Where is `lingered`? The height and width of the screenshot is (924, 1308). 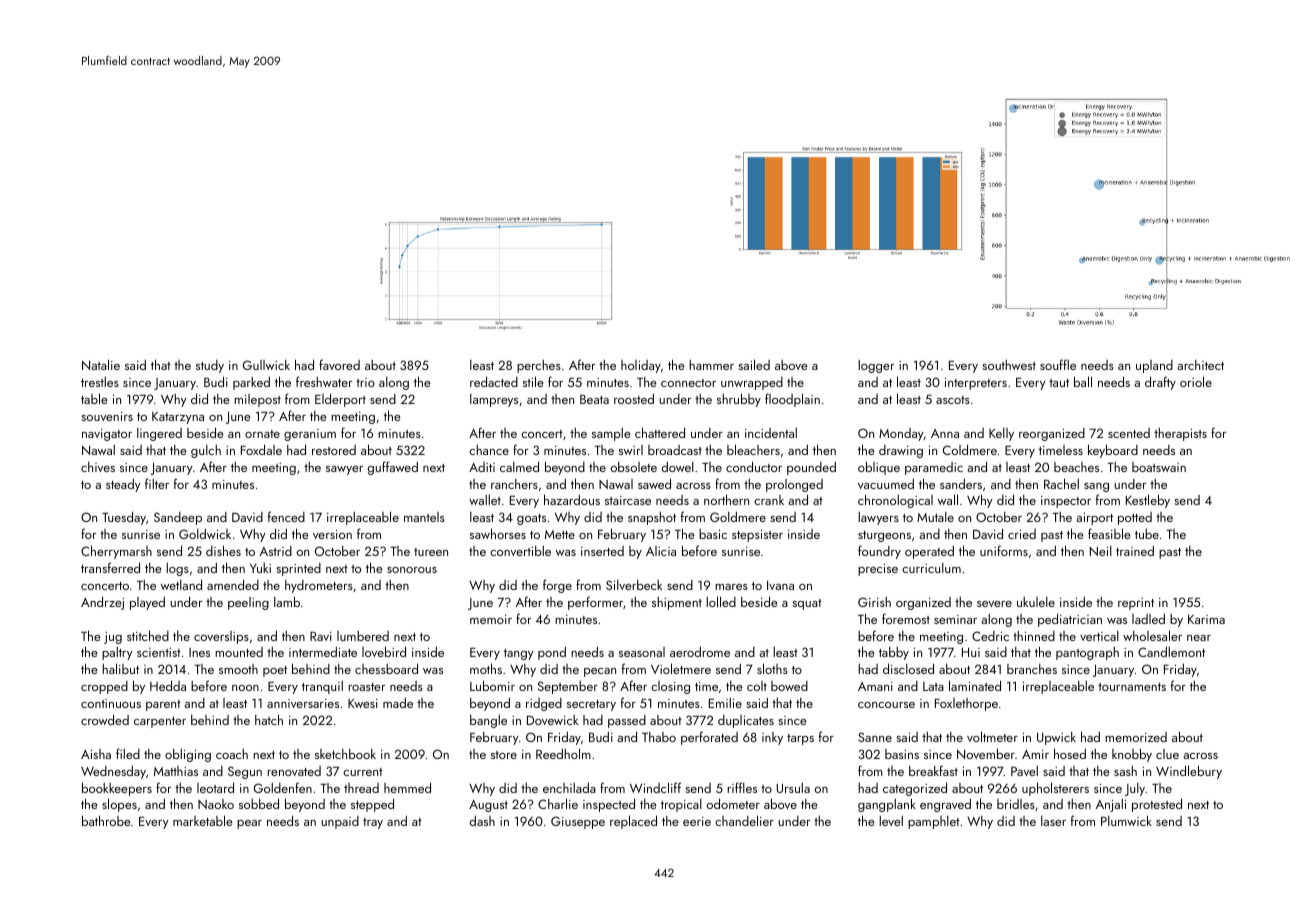
lingered is located at coordinates (159, 434).
